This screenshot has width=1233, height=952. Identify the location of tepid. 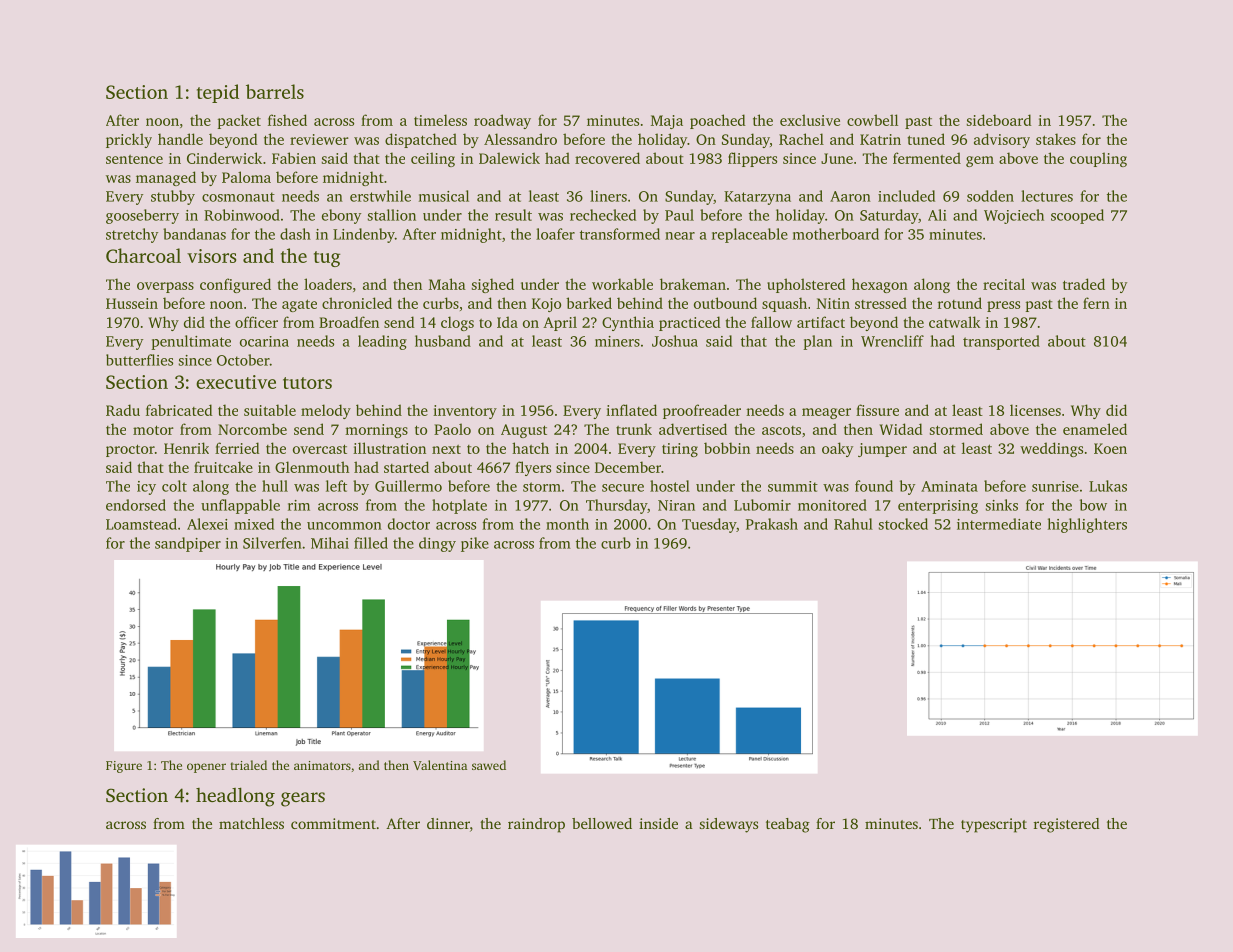
(218, 93).
